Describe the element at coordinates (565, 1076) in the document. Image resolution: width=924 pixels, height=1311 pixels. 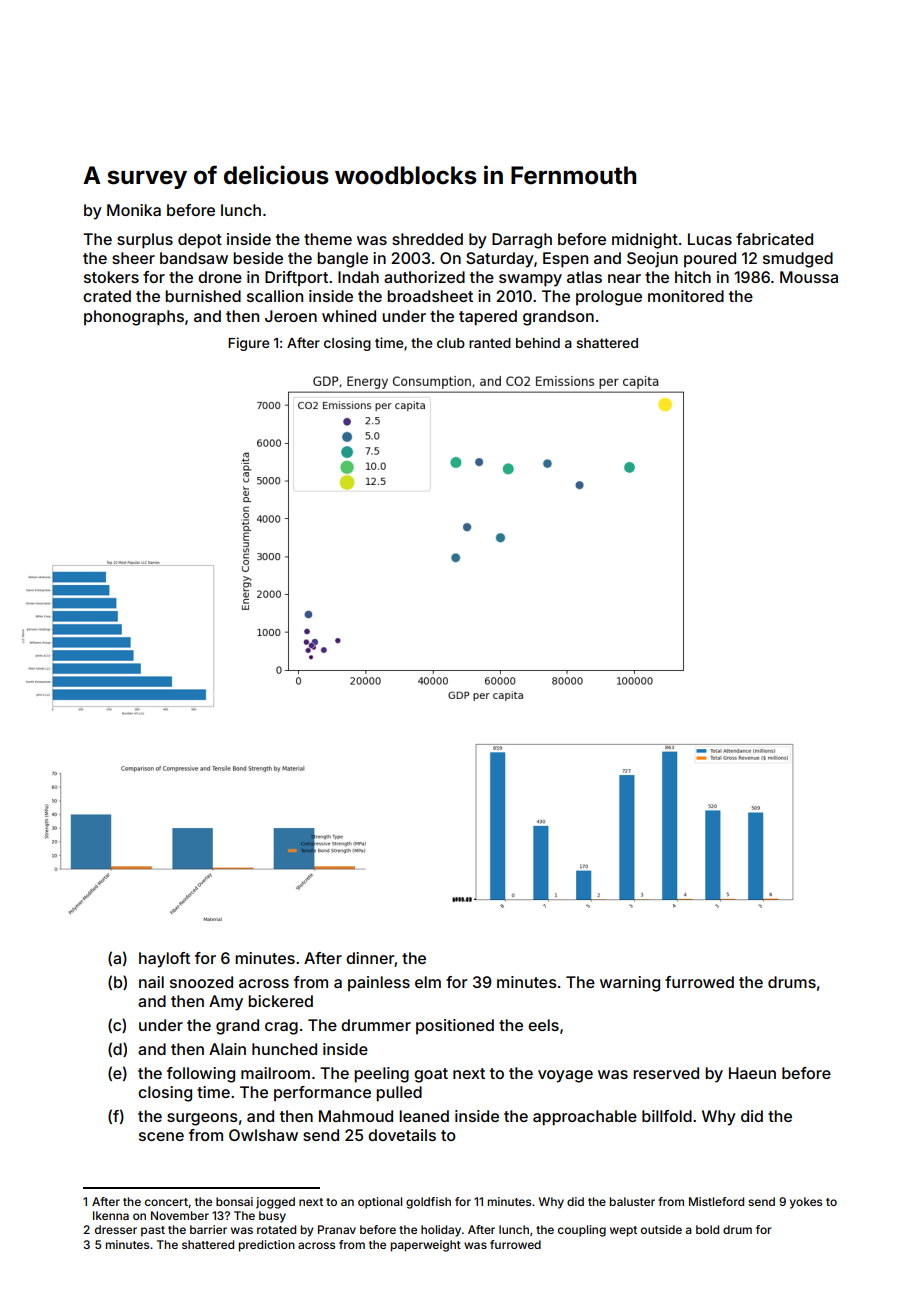
I see `voyage` at that location.
